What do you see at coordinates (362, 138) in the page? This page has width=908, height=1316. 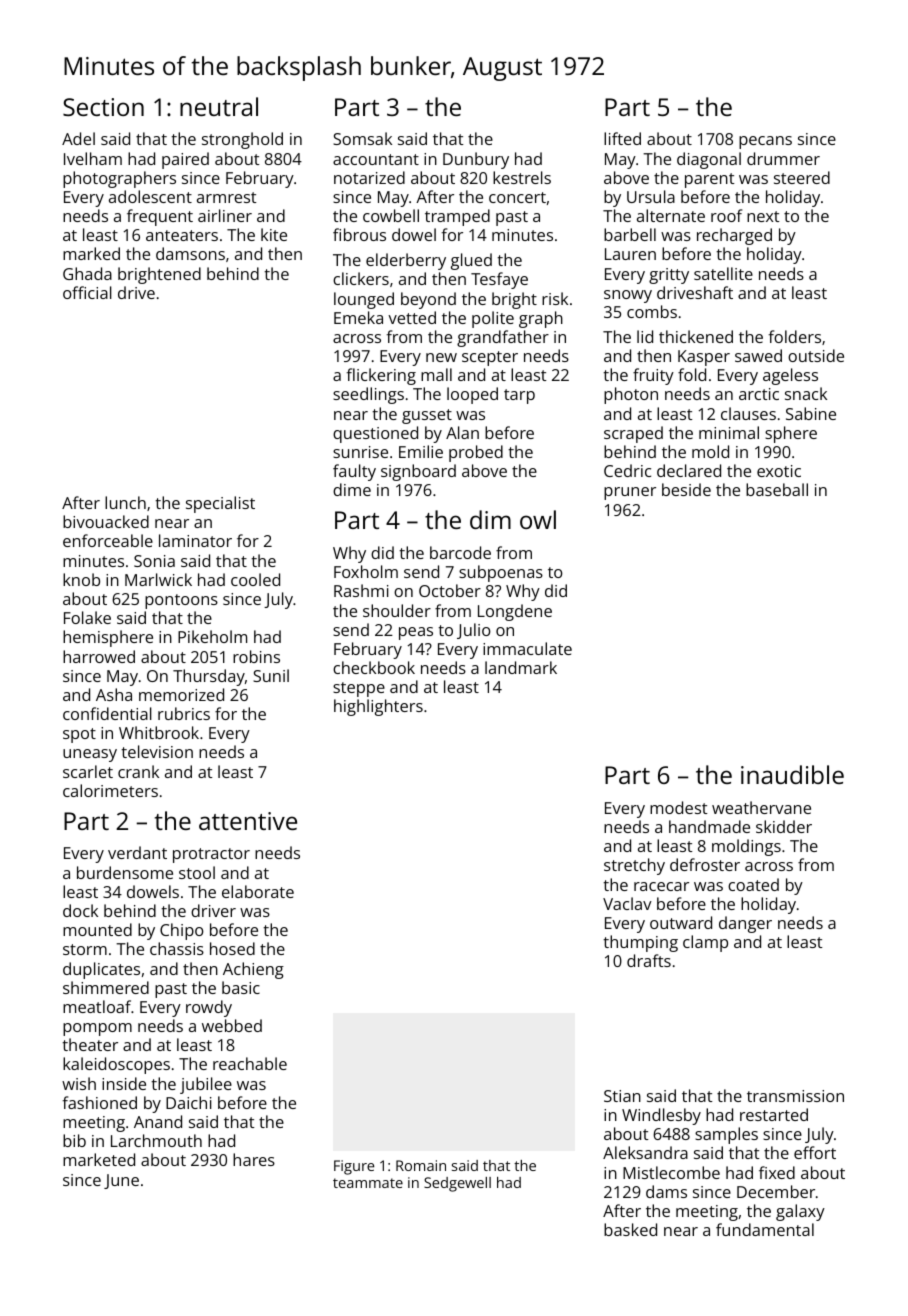 I see `Somsak` at bounding box center [362, 138].
